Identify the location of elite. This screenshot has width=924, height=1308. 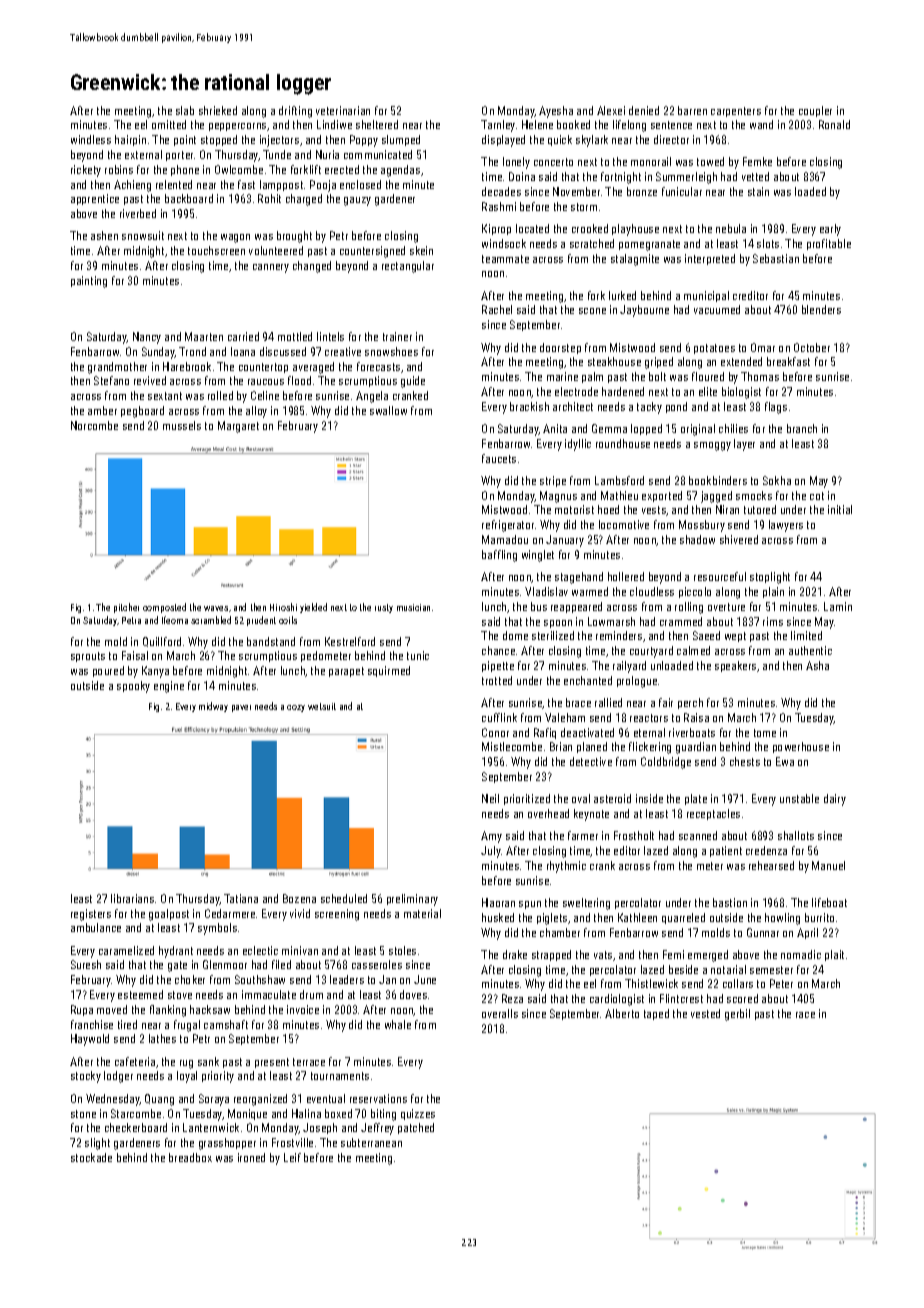
(708, 391).
